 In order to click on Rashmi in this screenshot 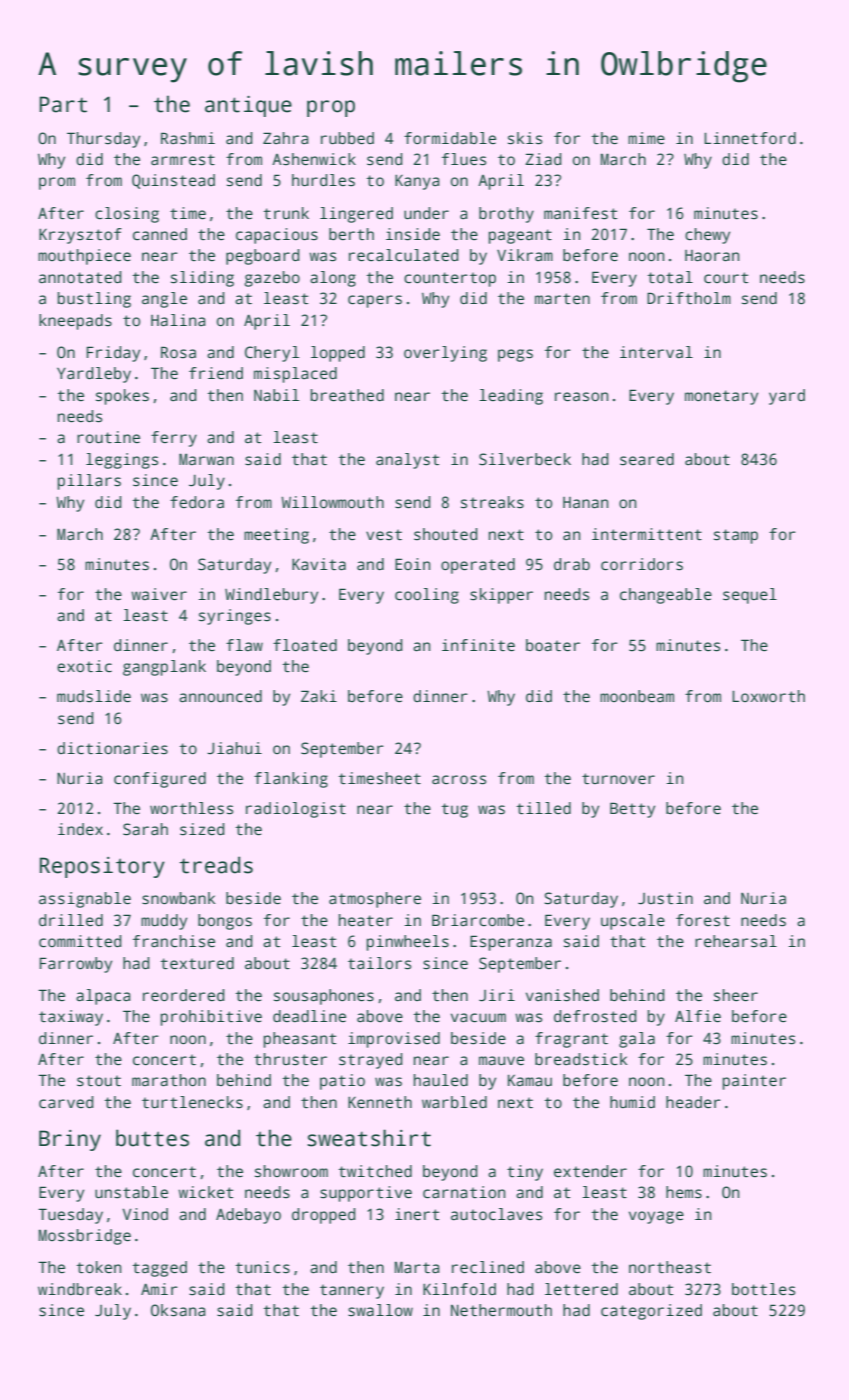, I will do `click(188, 138)`.
